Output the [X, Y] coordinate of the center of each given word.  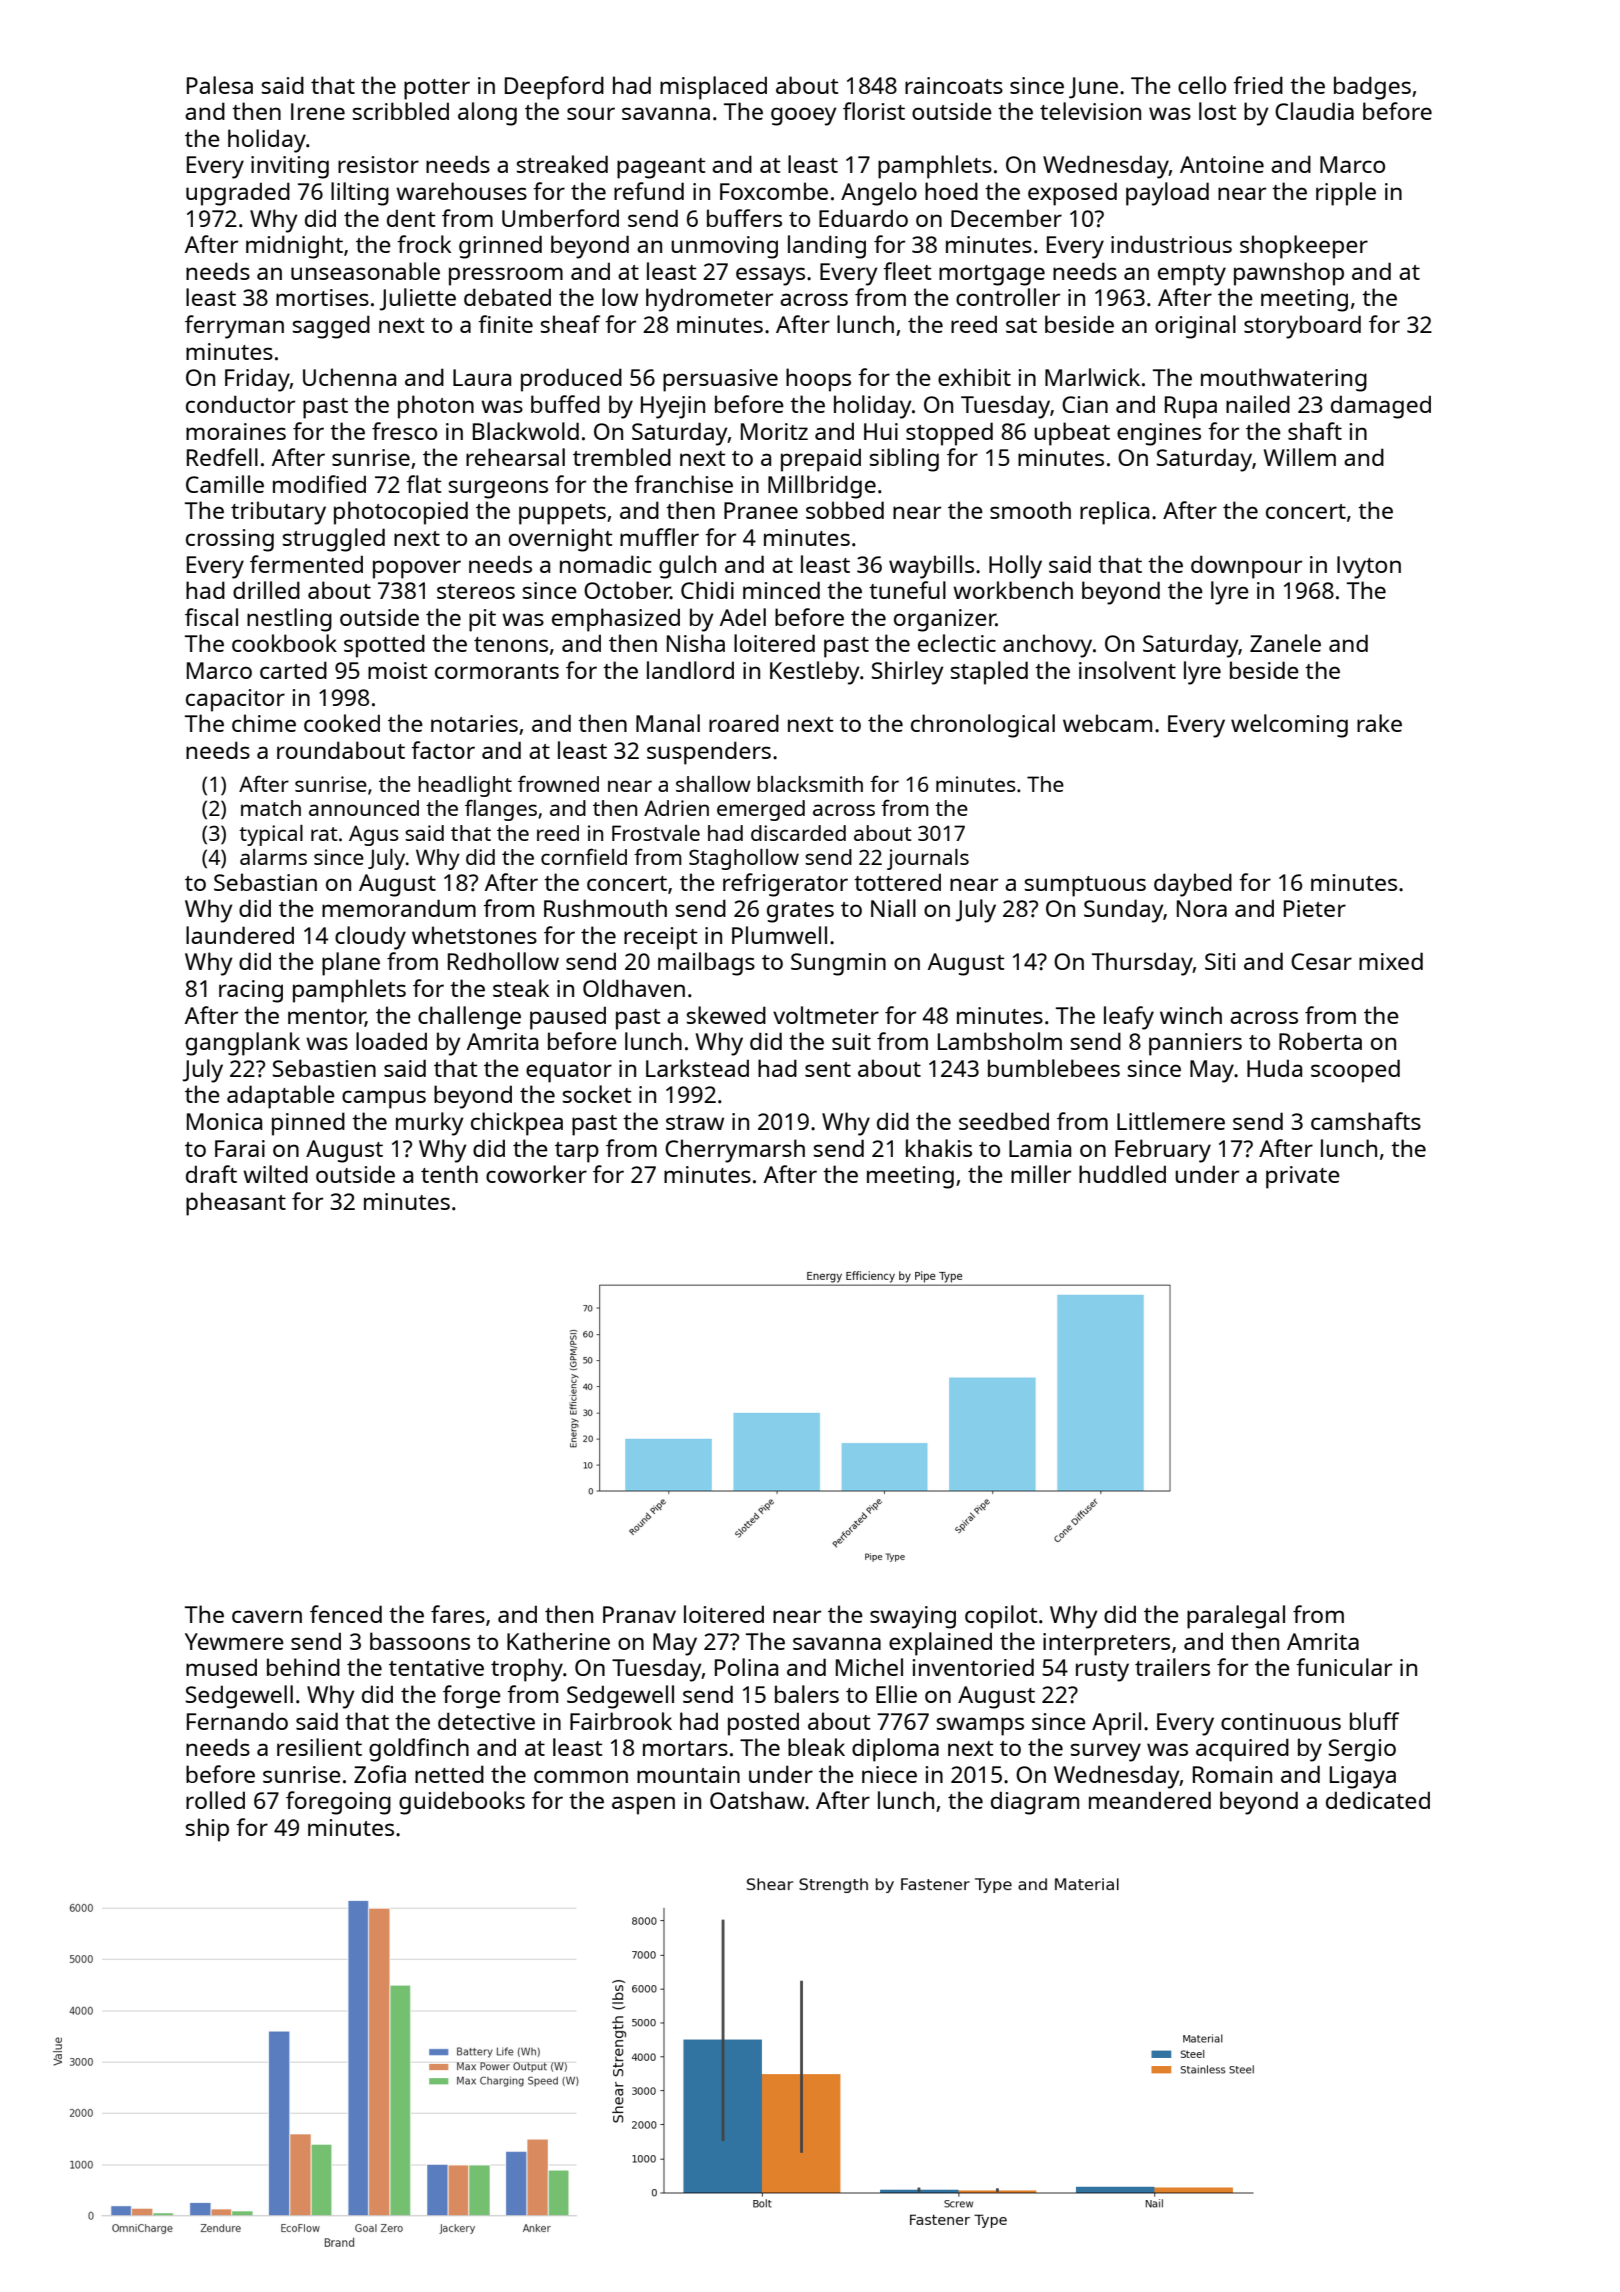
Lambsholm [1000, 1041]
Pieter [1315, 908]
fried [1258, 85]
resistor [378, 164]
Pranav [639, 1614]
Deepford [554, 88]
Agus [374, 835]
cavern [267, 1616]
